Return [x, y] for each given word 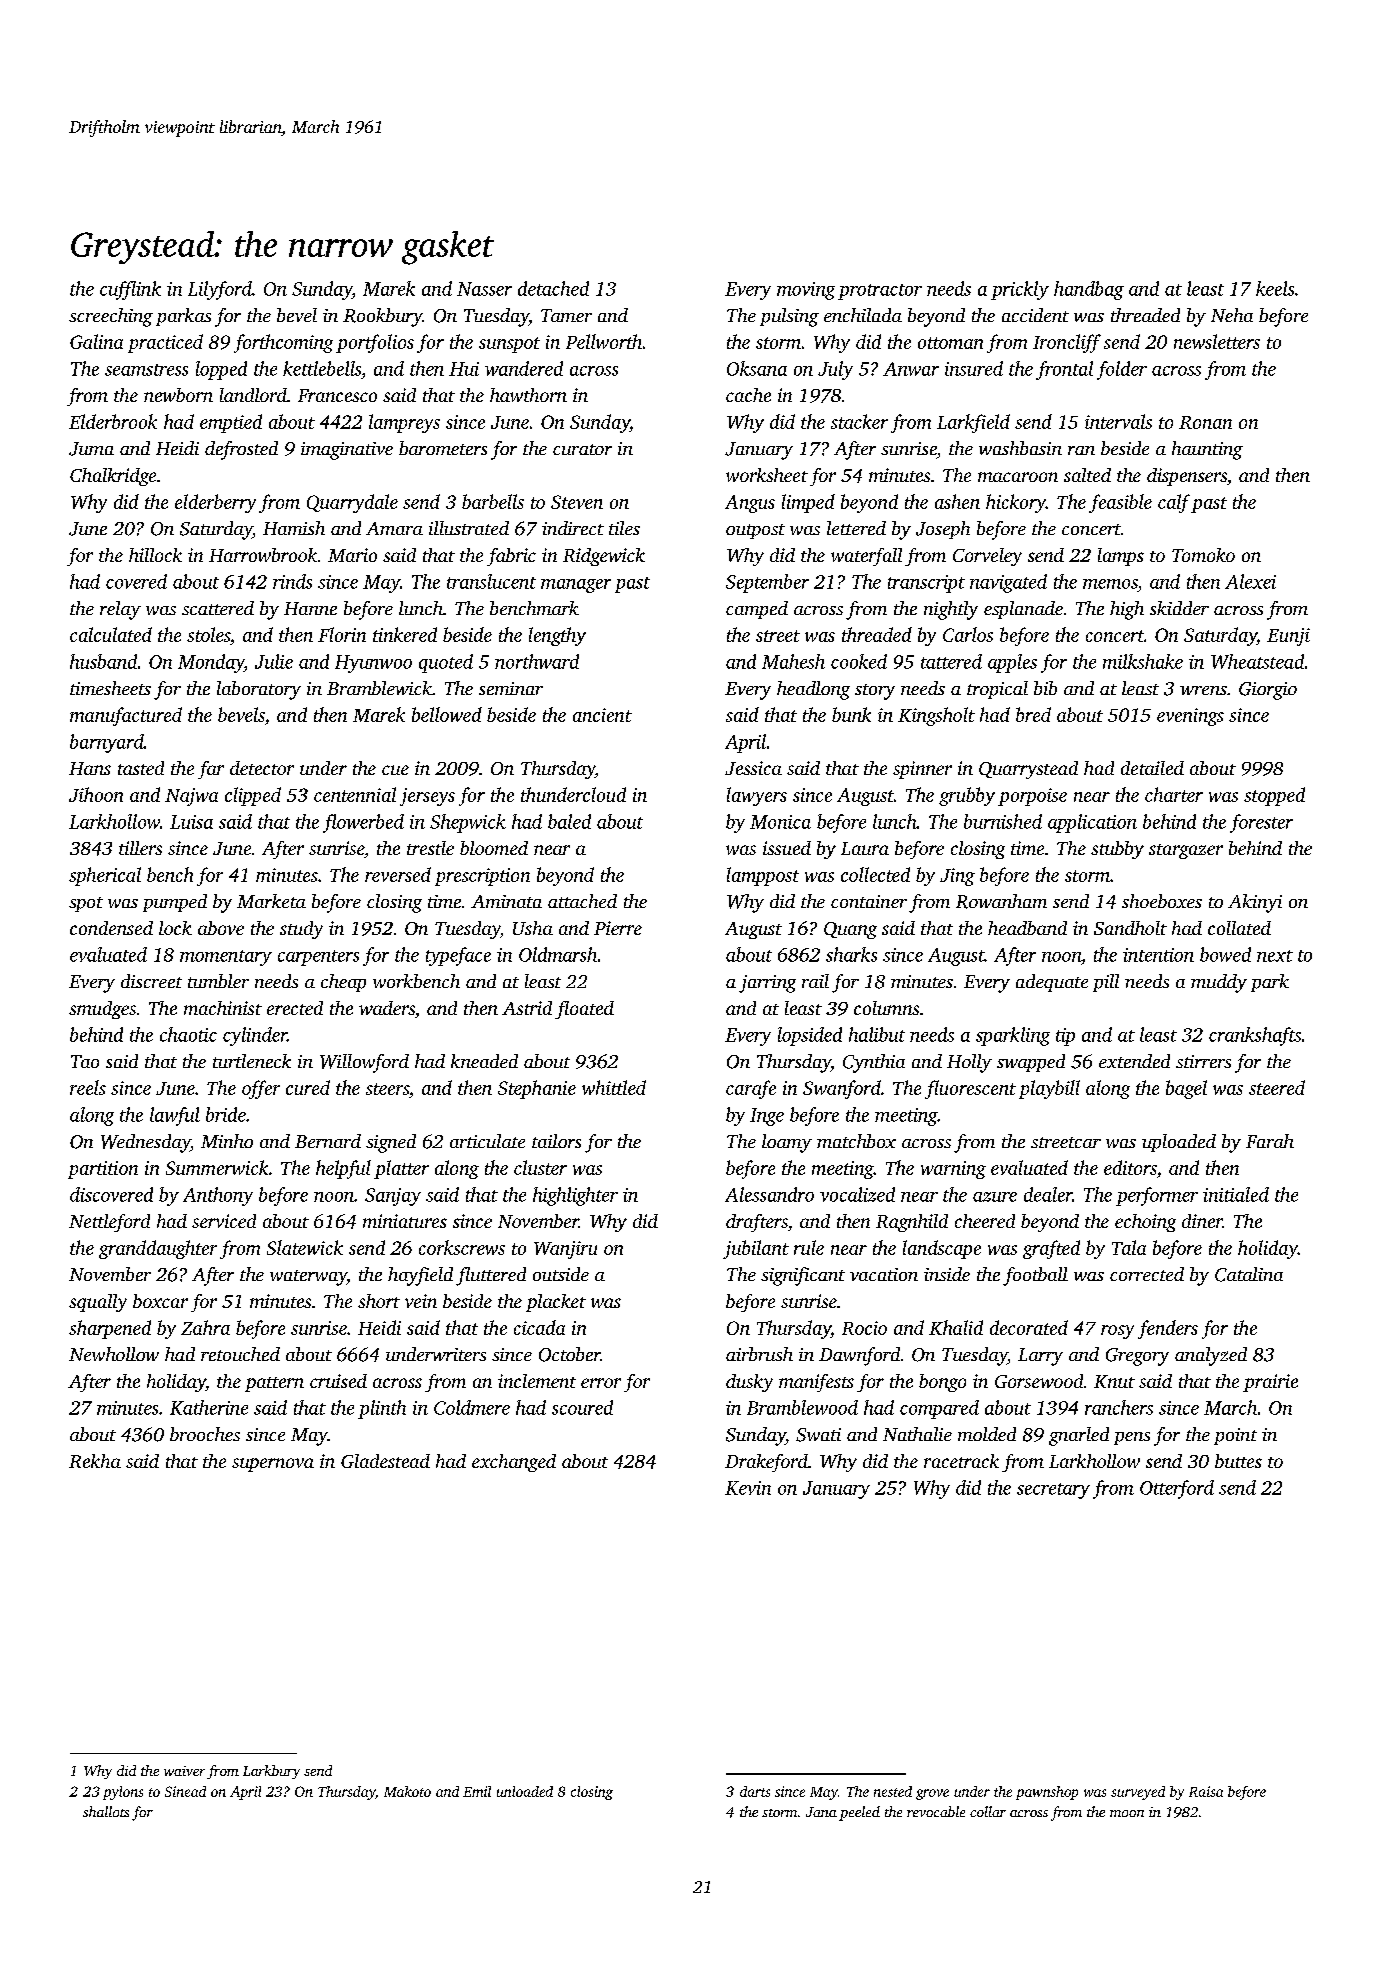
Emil [477, 1791]
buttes [1238, 1461]
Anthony [218, 1196]
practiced [165, 343]
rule [809, 1247]
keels [1275, 288]
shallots [106, 1811]
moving [806, 291]
